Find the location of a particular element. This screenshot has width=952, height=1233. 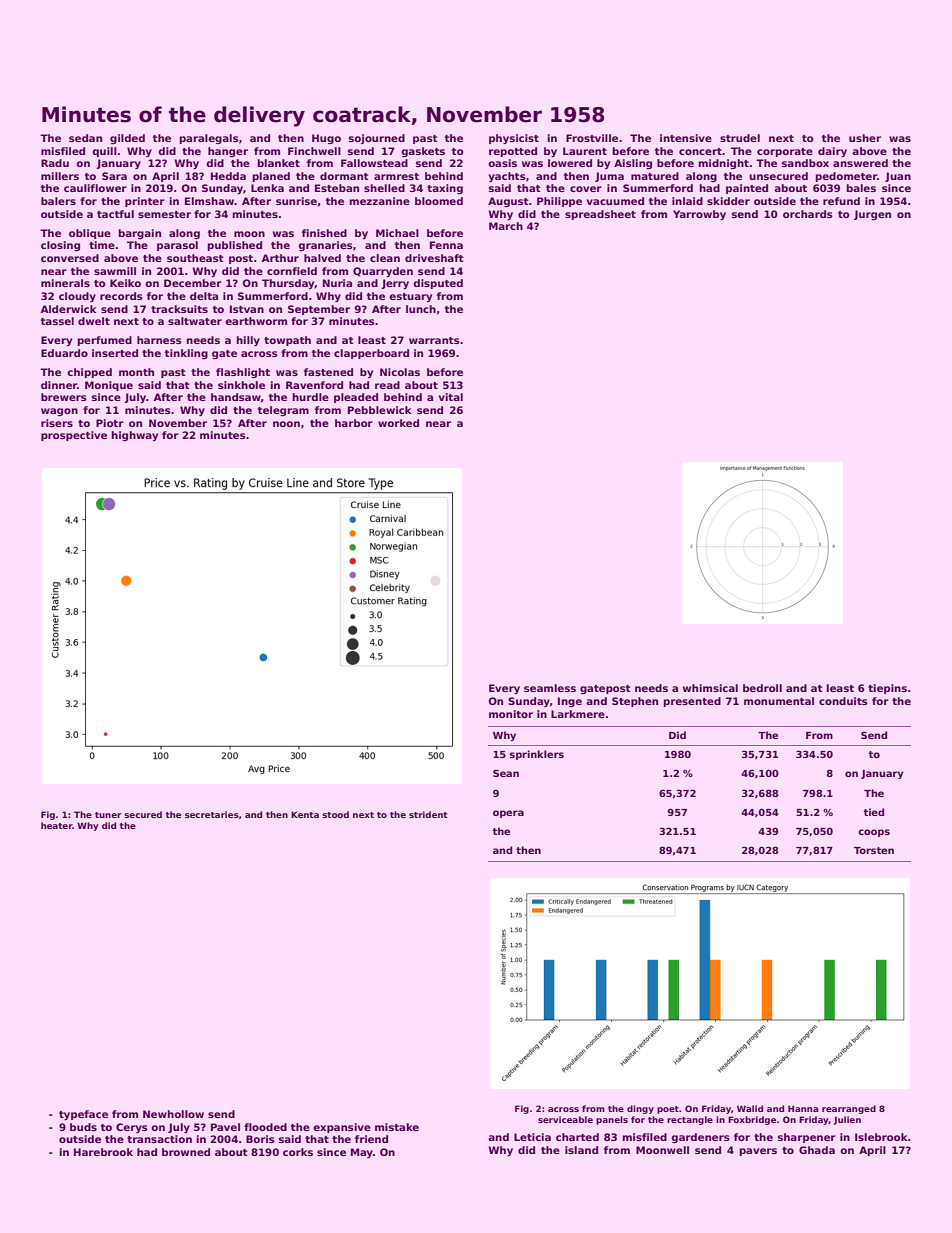

bales is located at coordinates (861, 188).
